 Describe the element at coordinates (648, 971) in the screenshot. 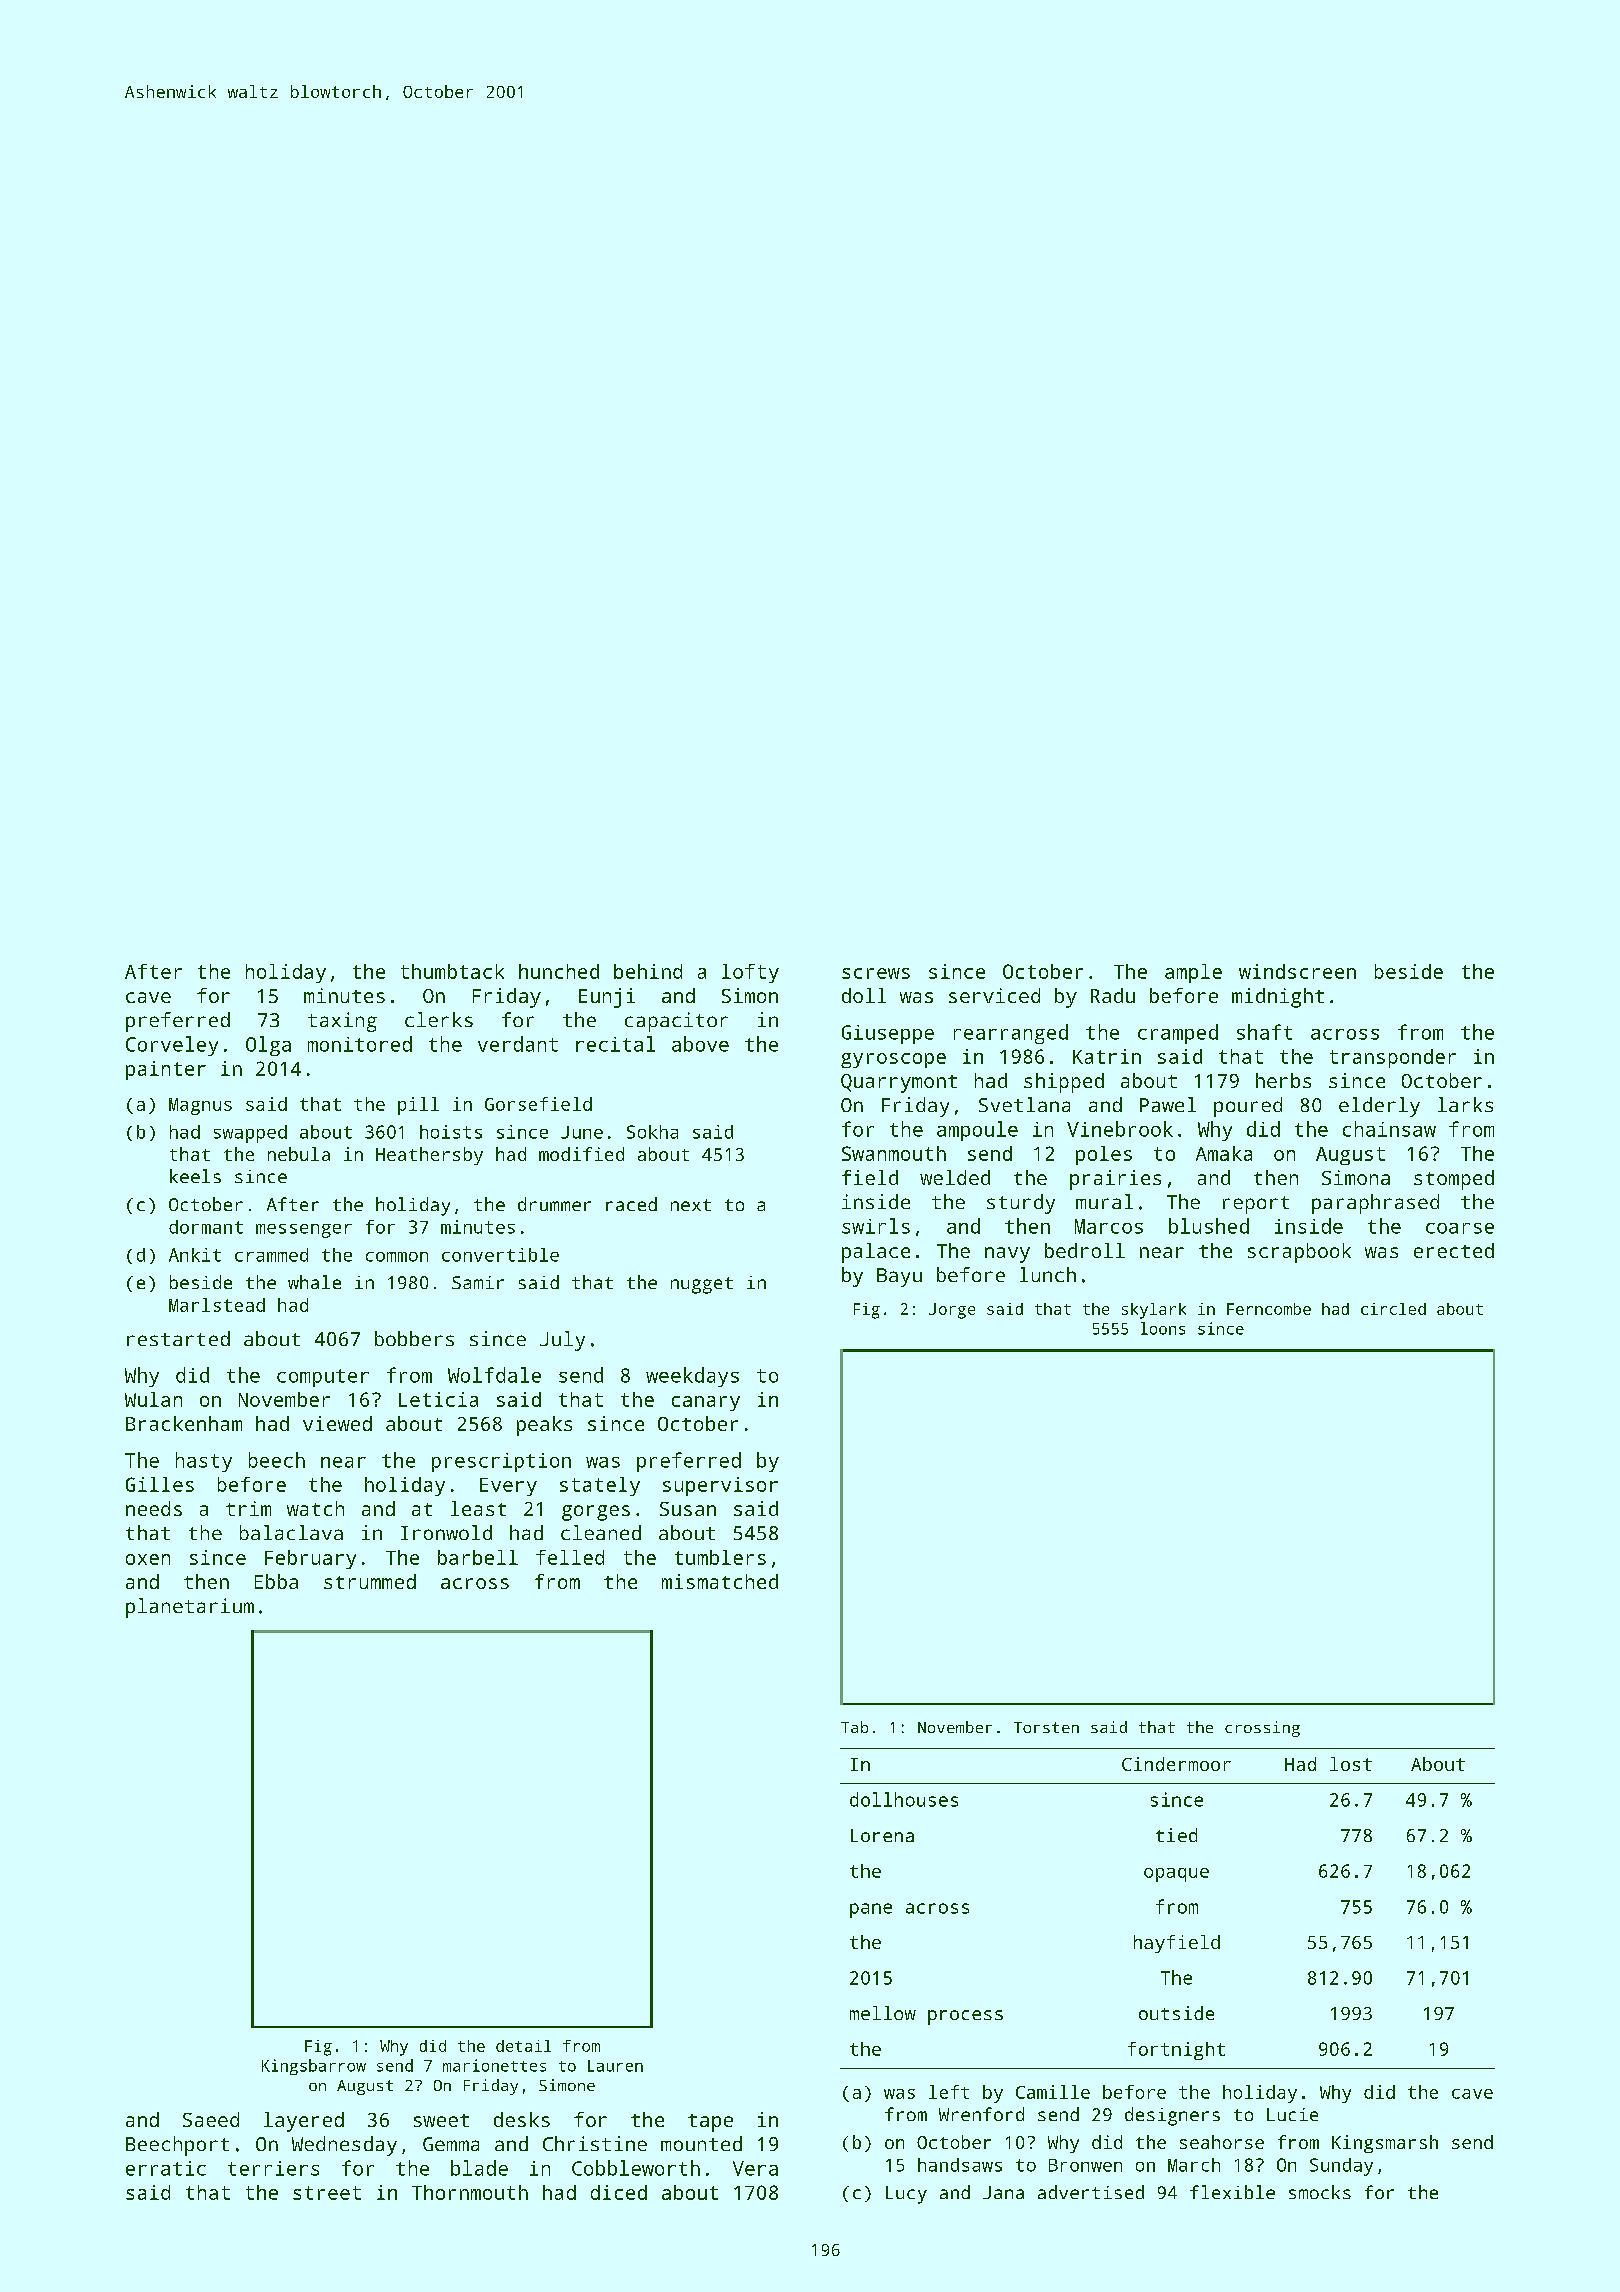

I see `behind` at that location.
